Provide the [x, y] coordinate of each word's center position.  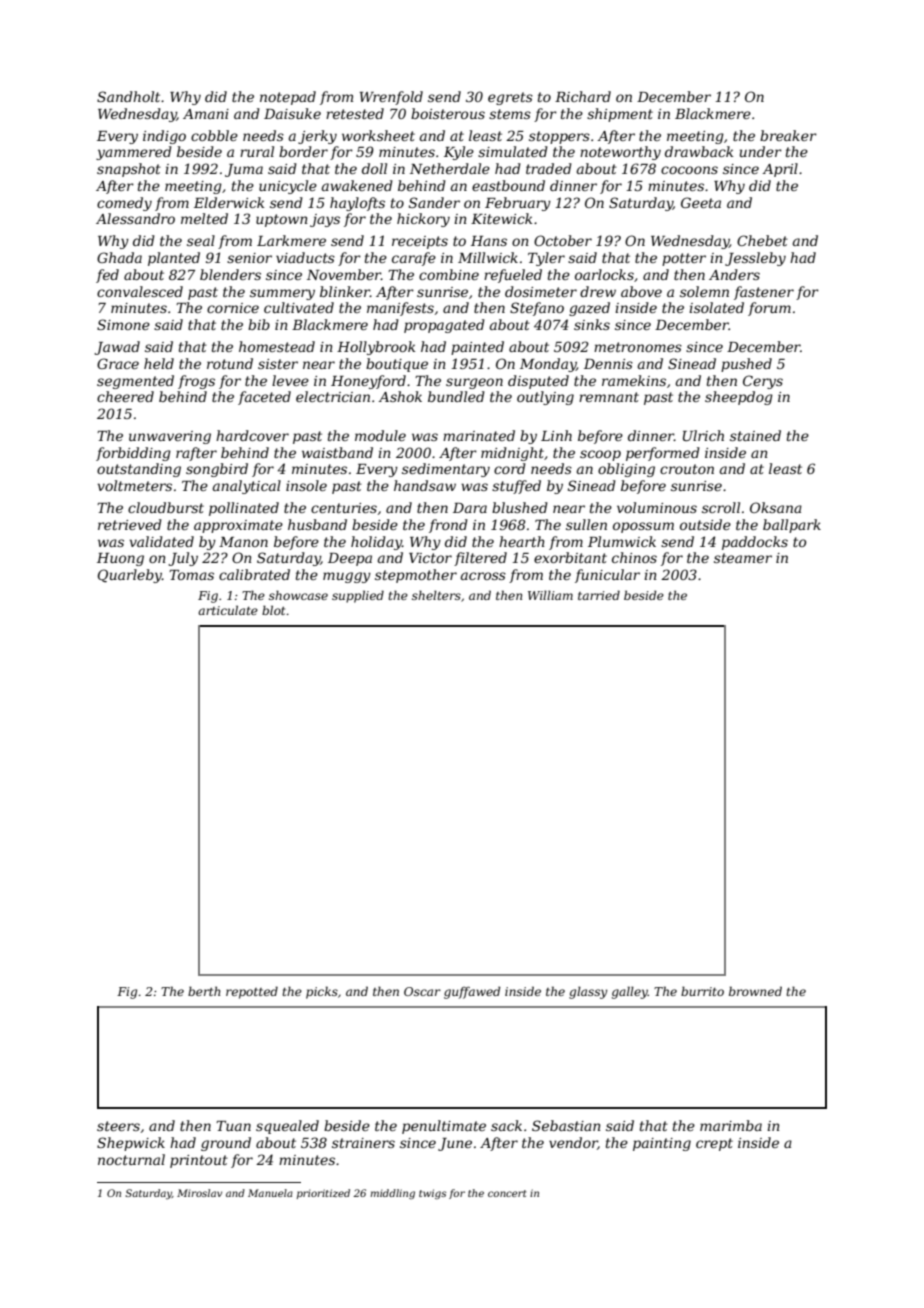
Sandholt [128, 96]
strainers [363, 1143]
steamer [743, 558]
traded [549, 168]
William [550, 595]
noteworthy [620, 153]
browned [755, 991]
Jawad [117, 348]
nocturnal [131, 1159]
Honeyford [368, 382]
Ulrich [703, 435]
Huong [120, 559]
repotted [252, 992]
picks [322, 992]
